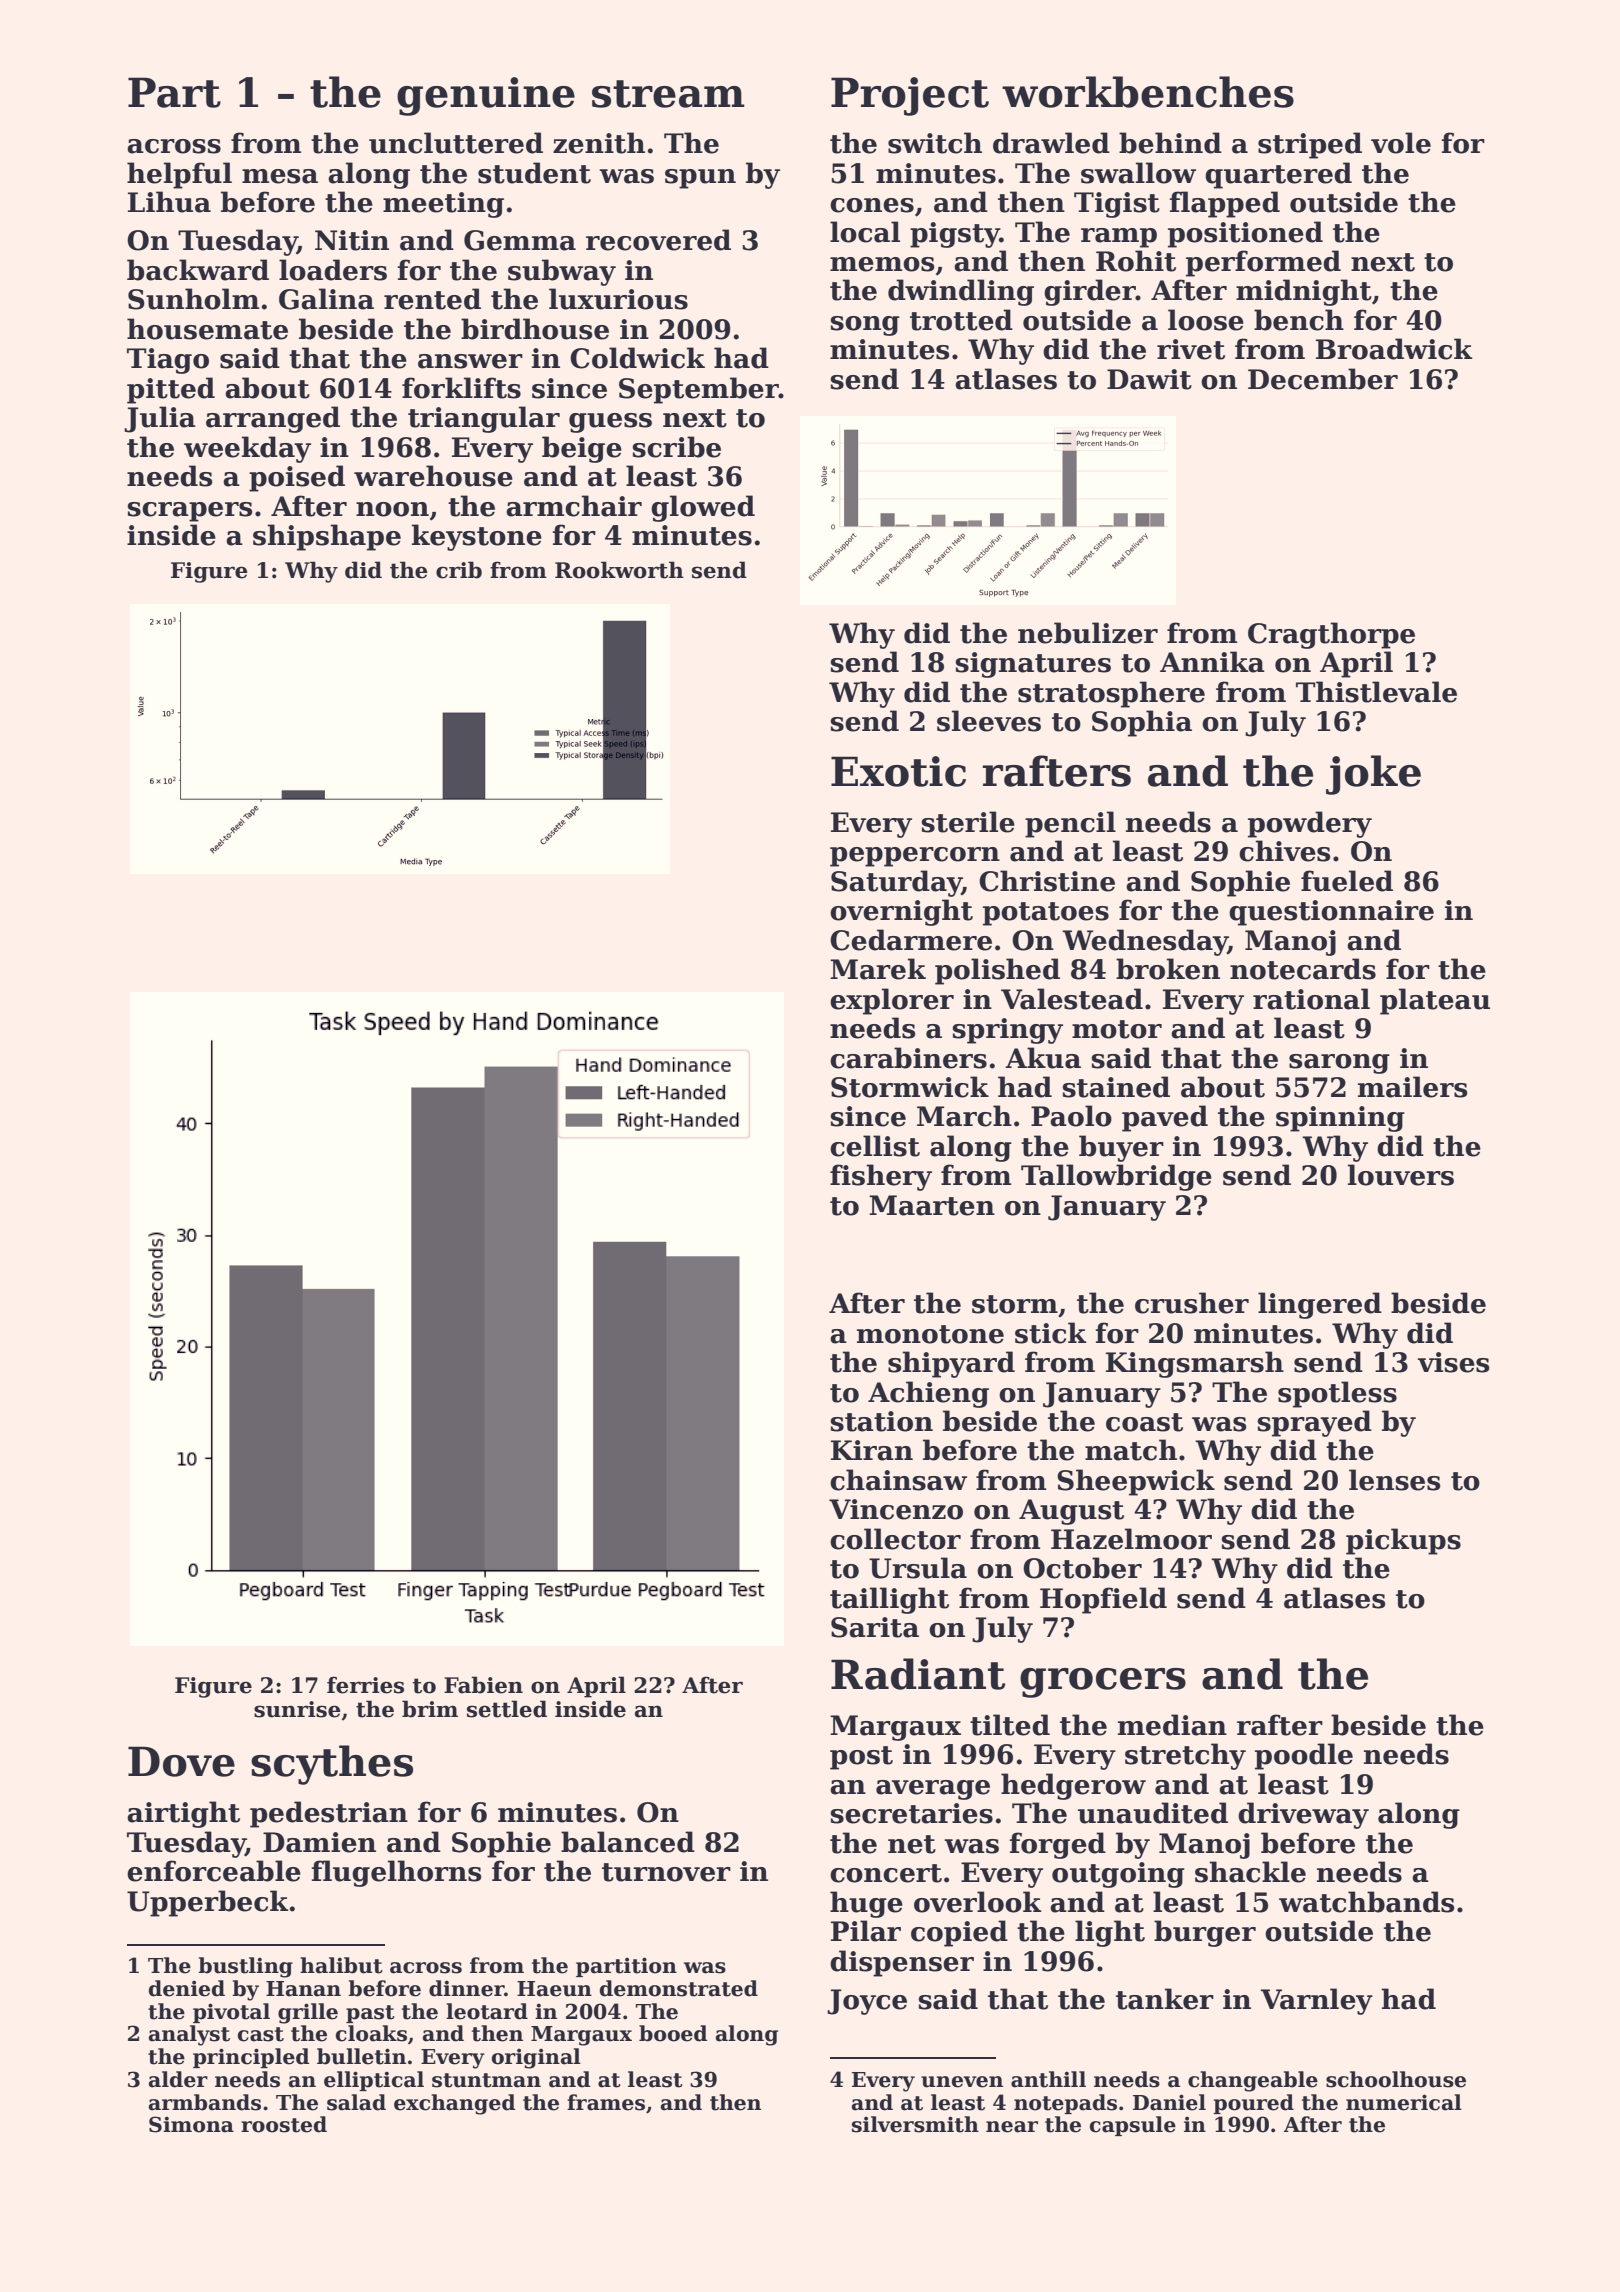 The width and height of the image is (1620, 2292). What do you see at coordinates (327, 537) in the image?
I see `shipshape` at bounding box center [327, 537].
